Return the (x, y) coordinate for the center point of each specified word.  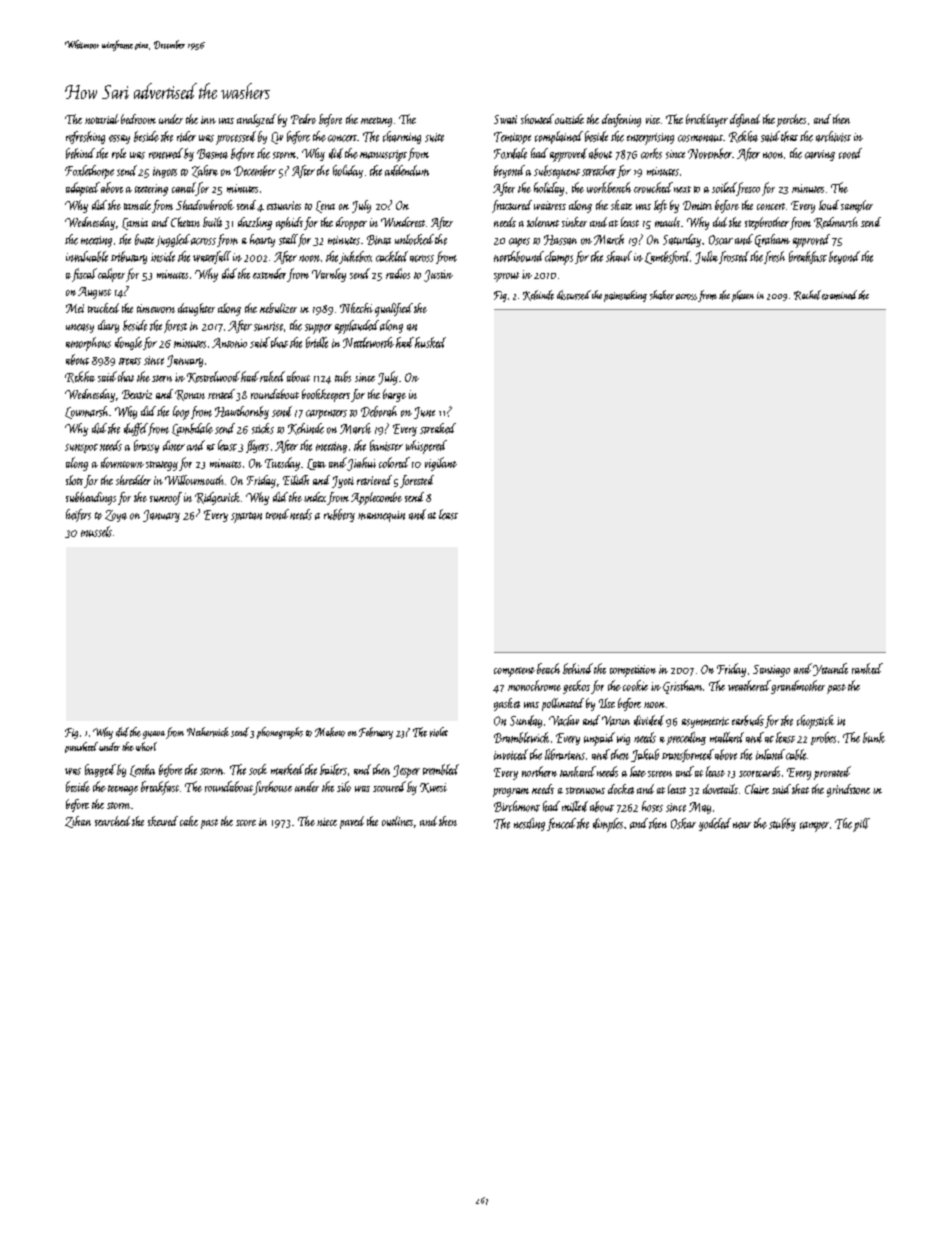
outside (569, 119)
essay (119, 139)
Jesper (406, 771)
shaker (662, 295)
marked (287, 769)
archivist (833, 136)
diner (174, 445)
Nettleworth (368, 342)
